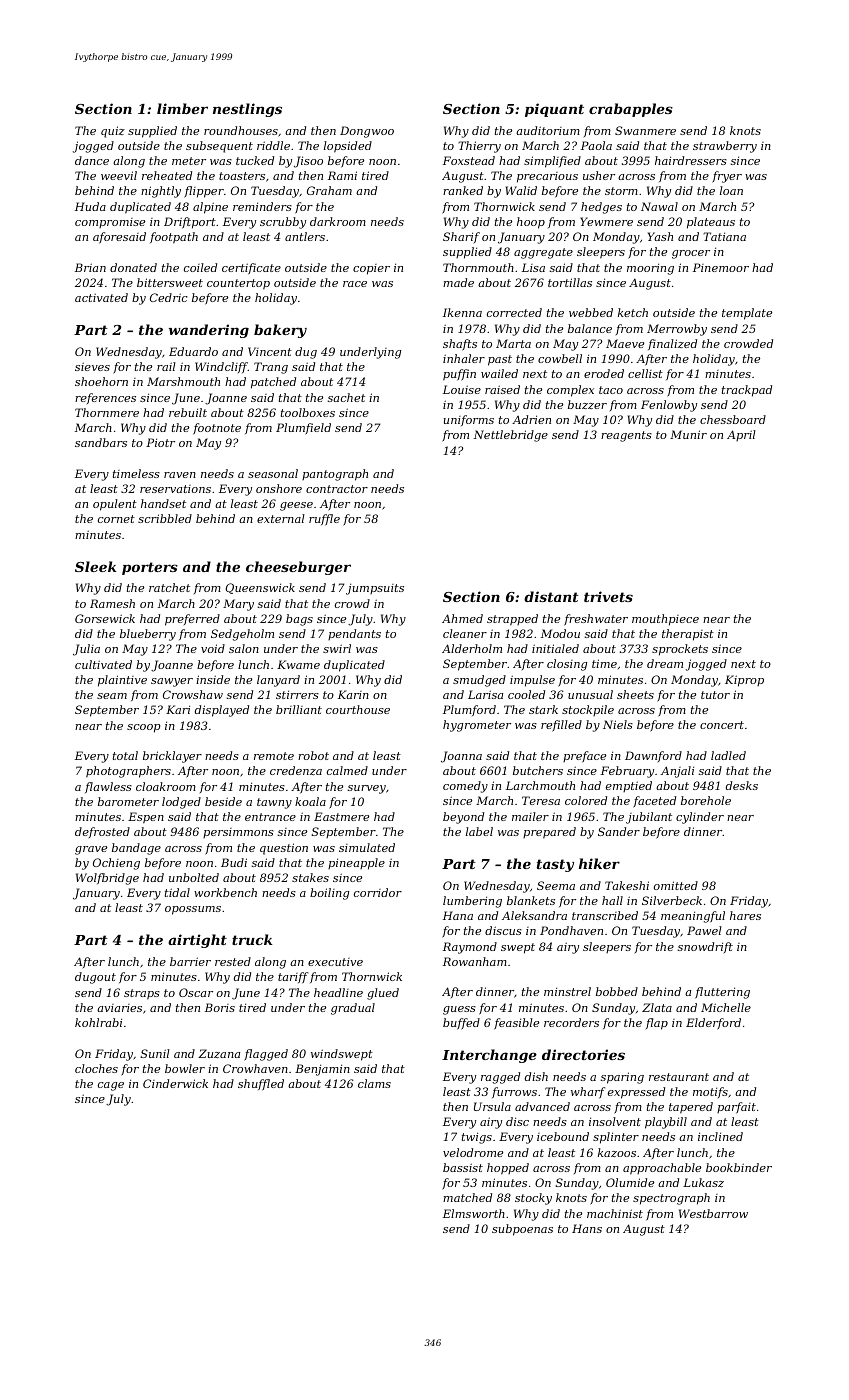  I want to click on Sedgeholm, so click(242, 635).
